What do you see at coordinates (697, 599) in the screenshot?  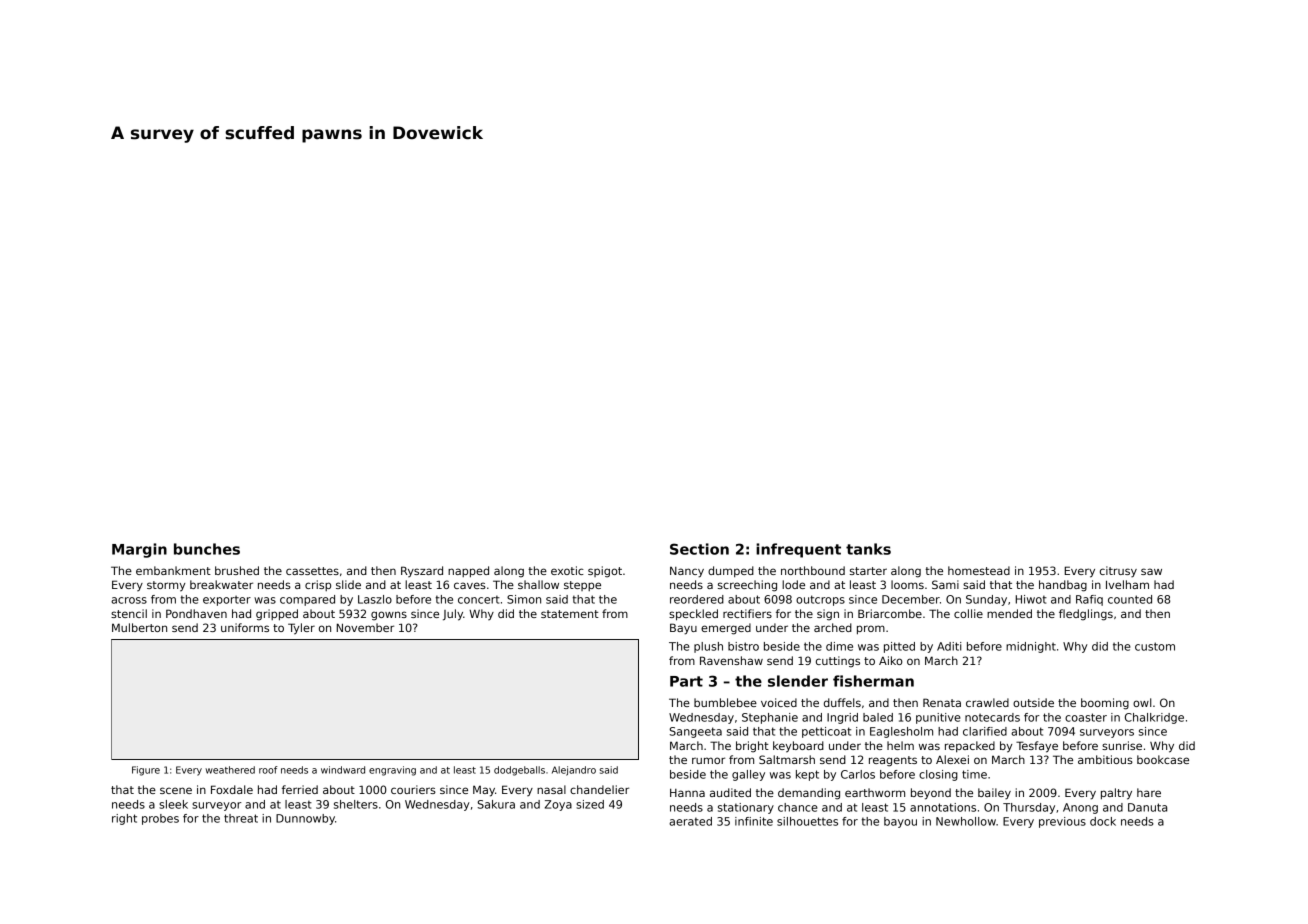 I see `reordered` at bounding box center [697, 599].
